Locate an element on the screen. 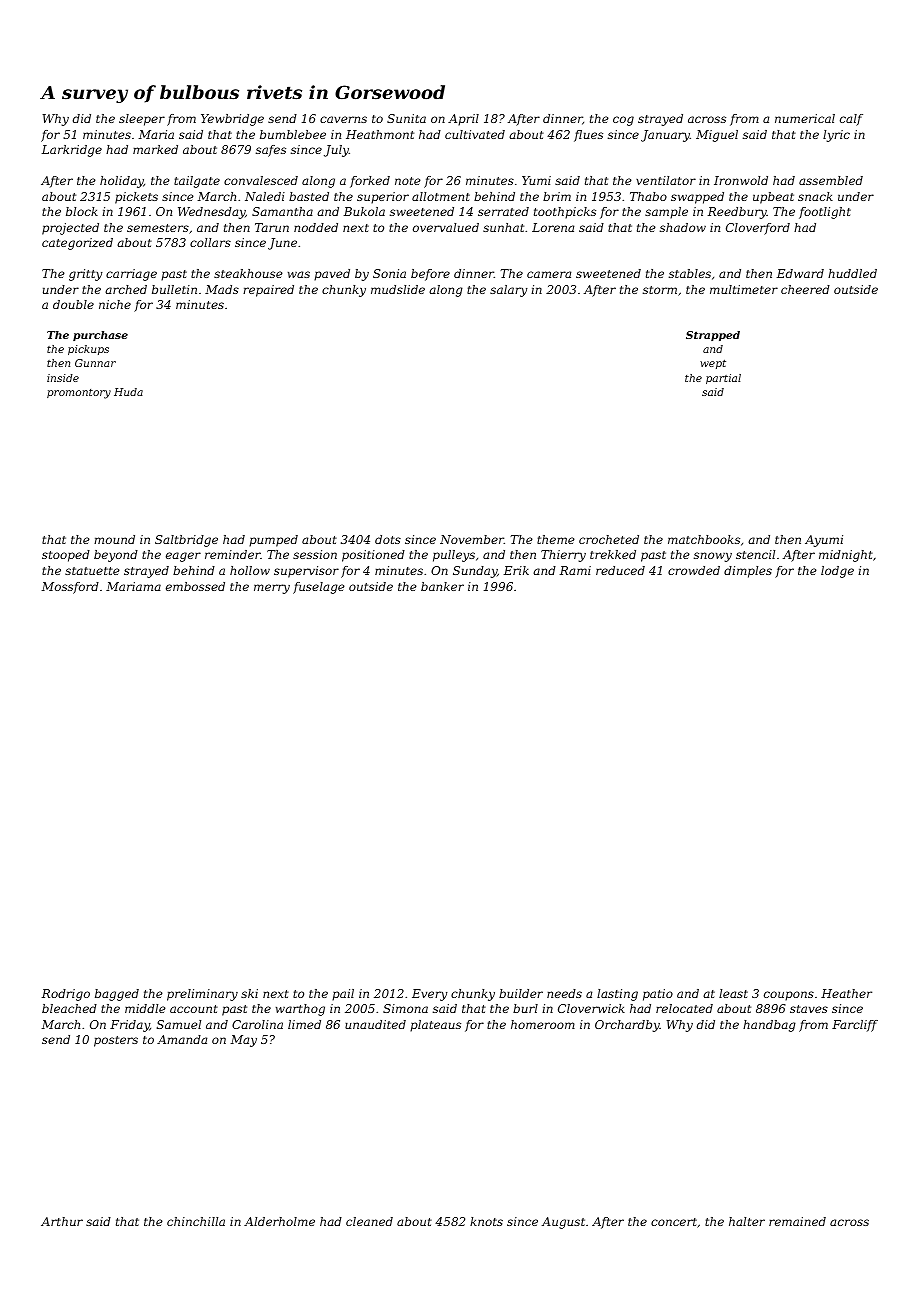 The image size is (924, 1308). Yewbridge is located at coordinates (232, 120).
